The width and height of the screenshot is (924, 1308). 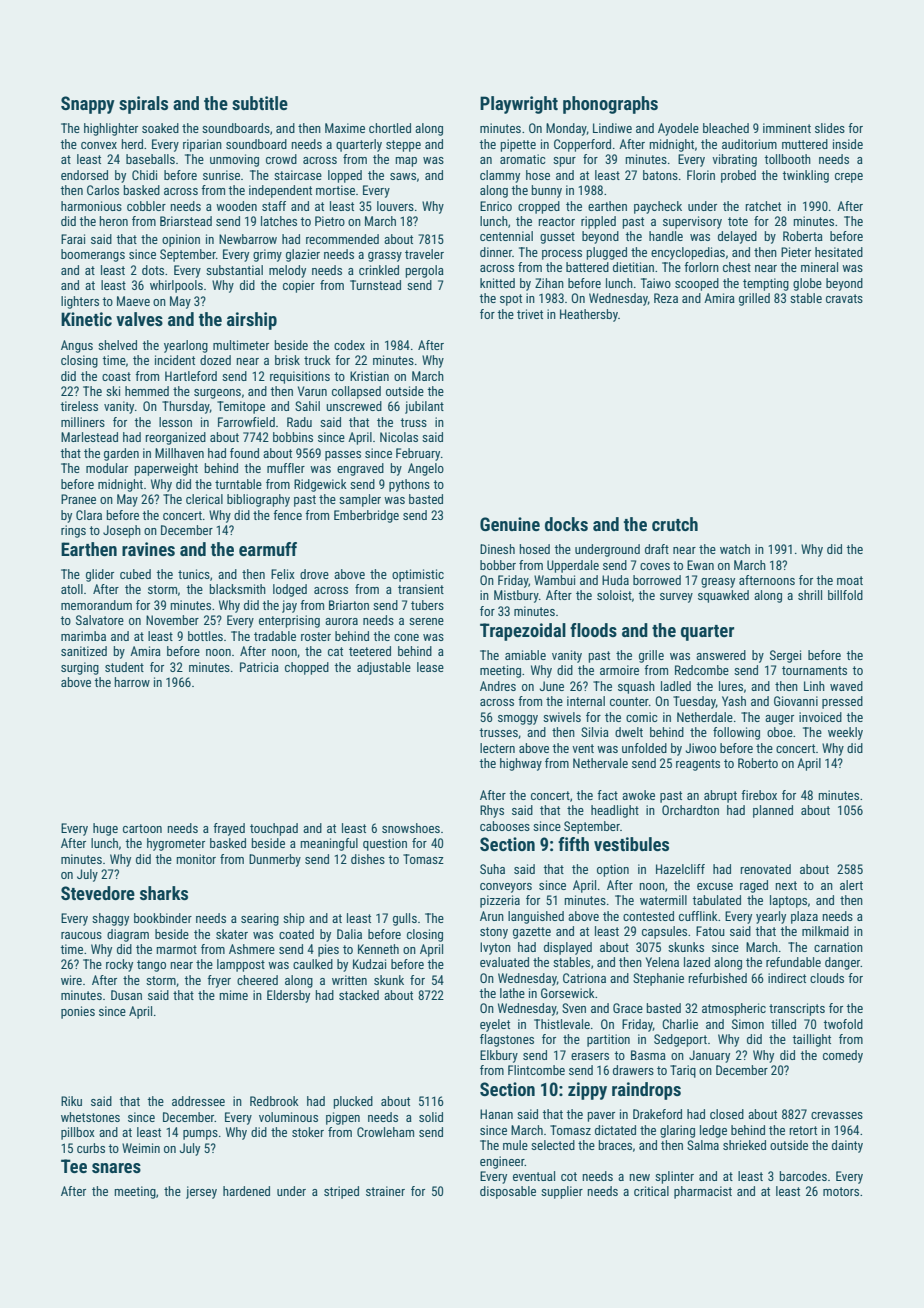 What do you see at coordinates (403, 176) in the screenshot?
I see `saws` at bounding box center [403, 176].
